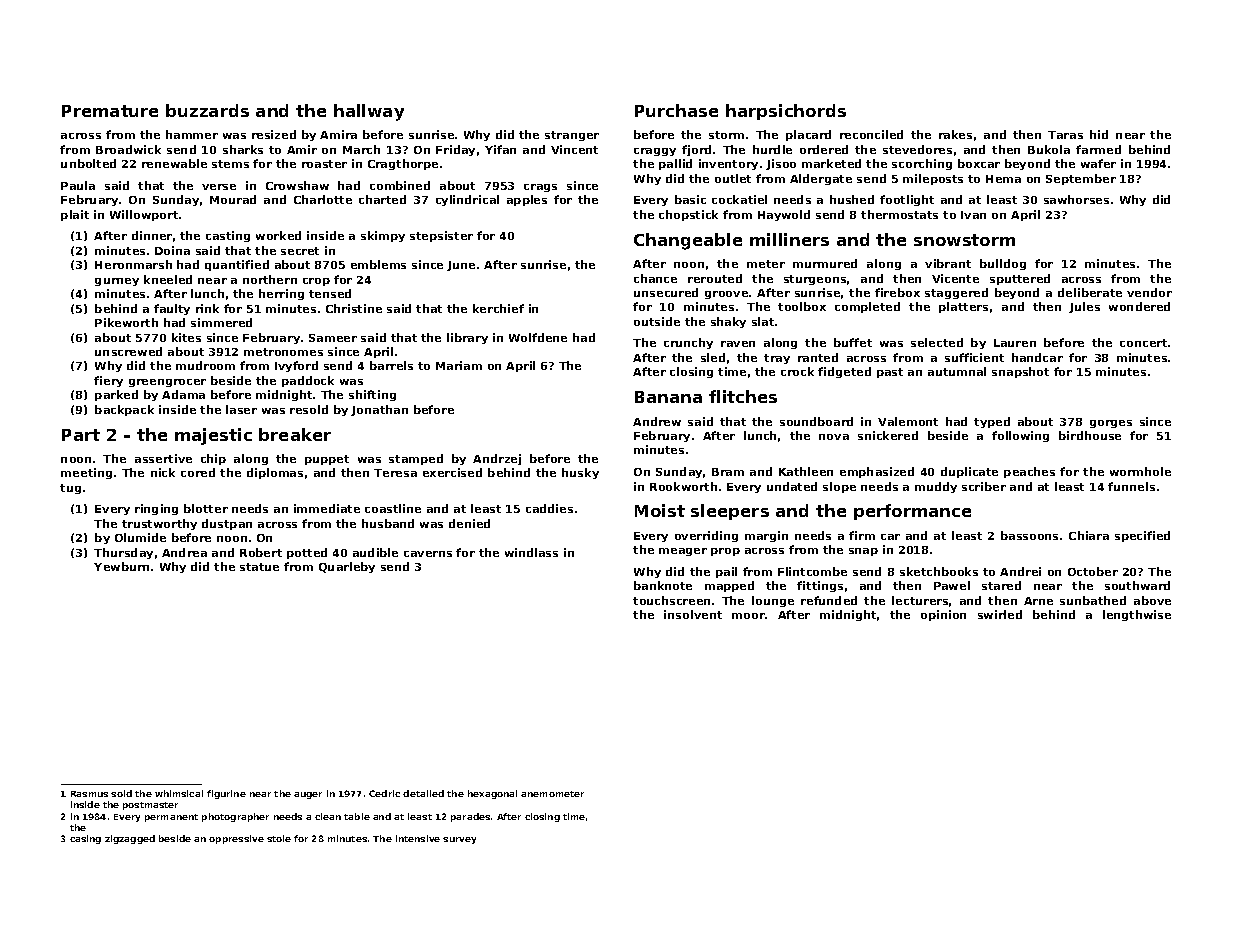 This screenshot has width=1233, height=952. What do you see at coordinates (270, 279) in the screenshot?
I see `northern` at bounding box center [270, 279].
